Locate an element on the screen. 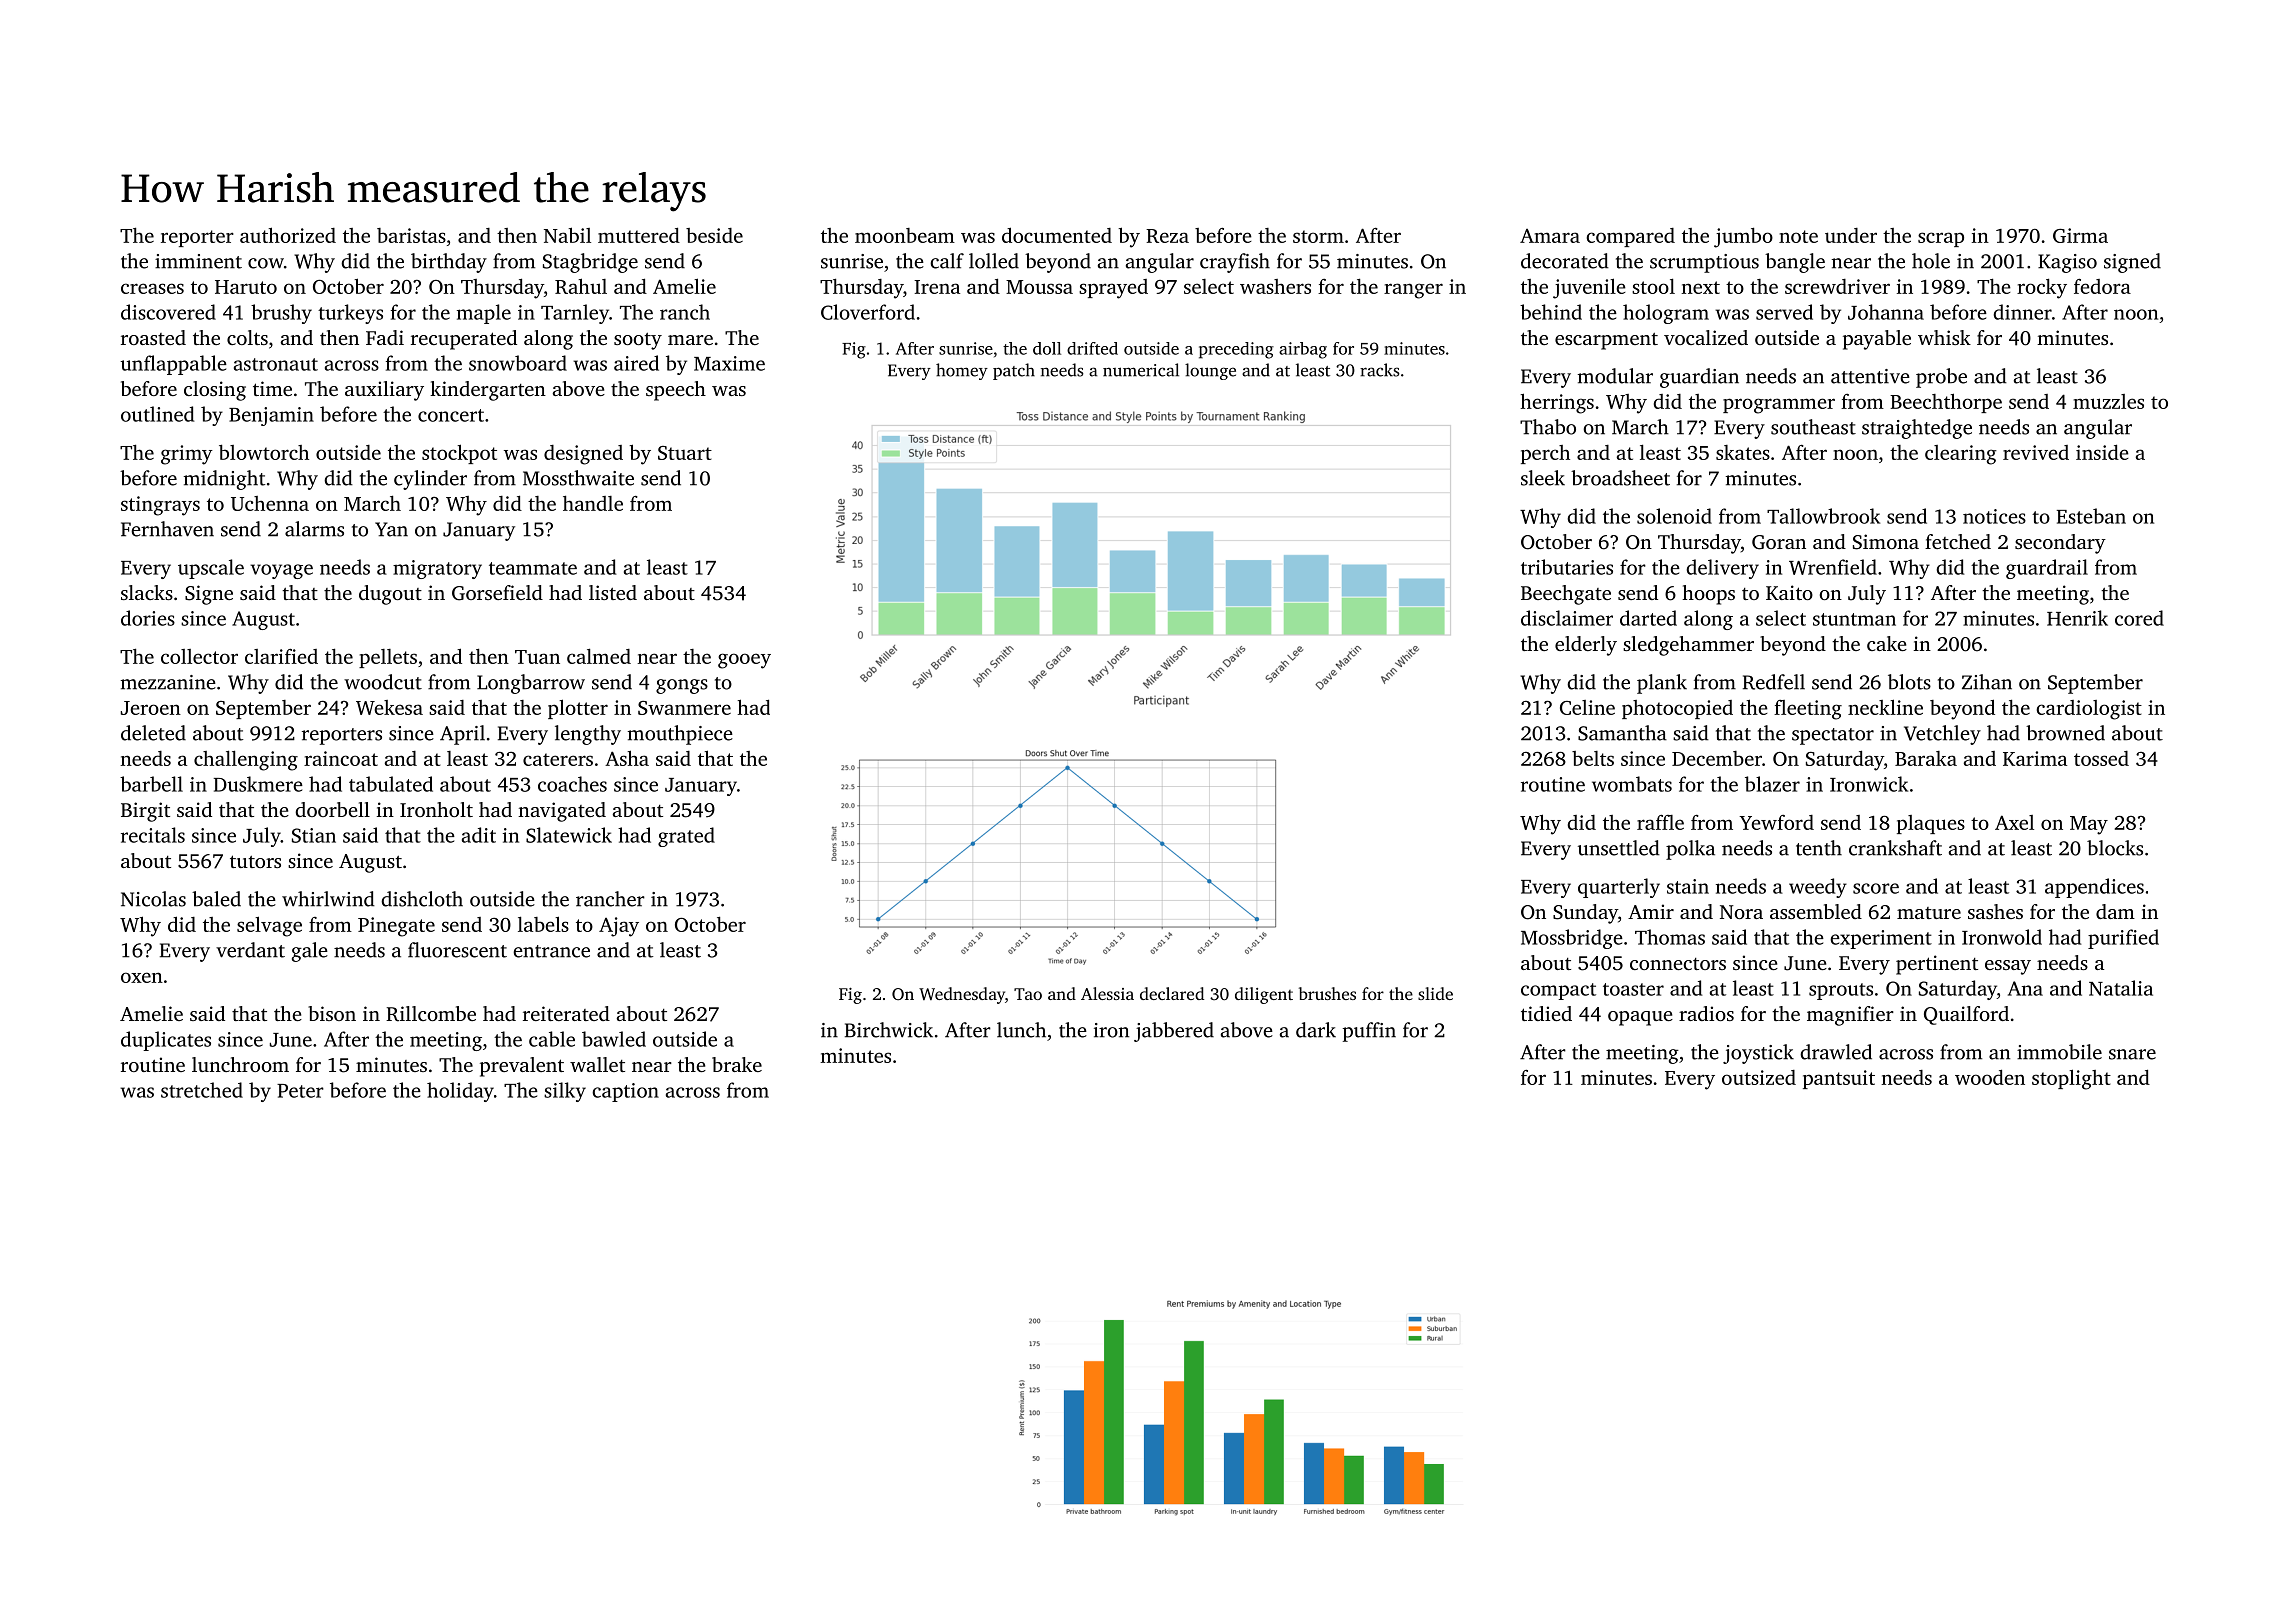 The height and width of the screenshot is (1620, 2292). jumbo is located at coordinates (1743, 237).
